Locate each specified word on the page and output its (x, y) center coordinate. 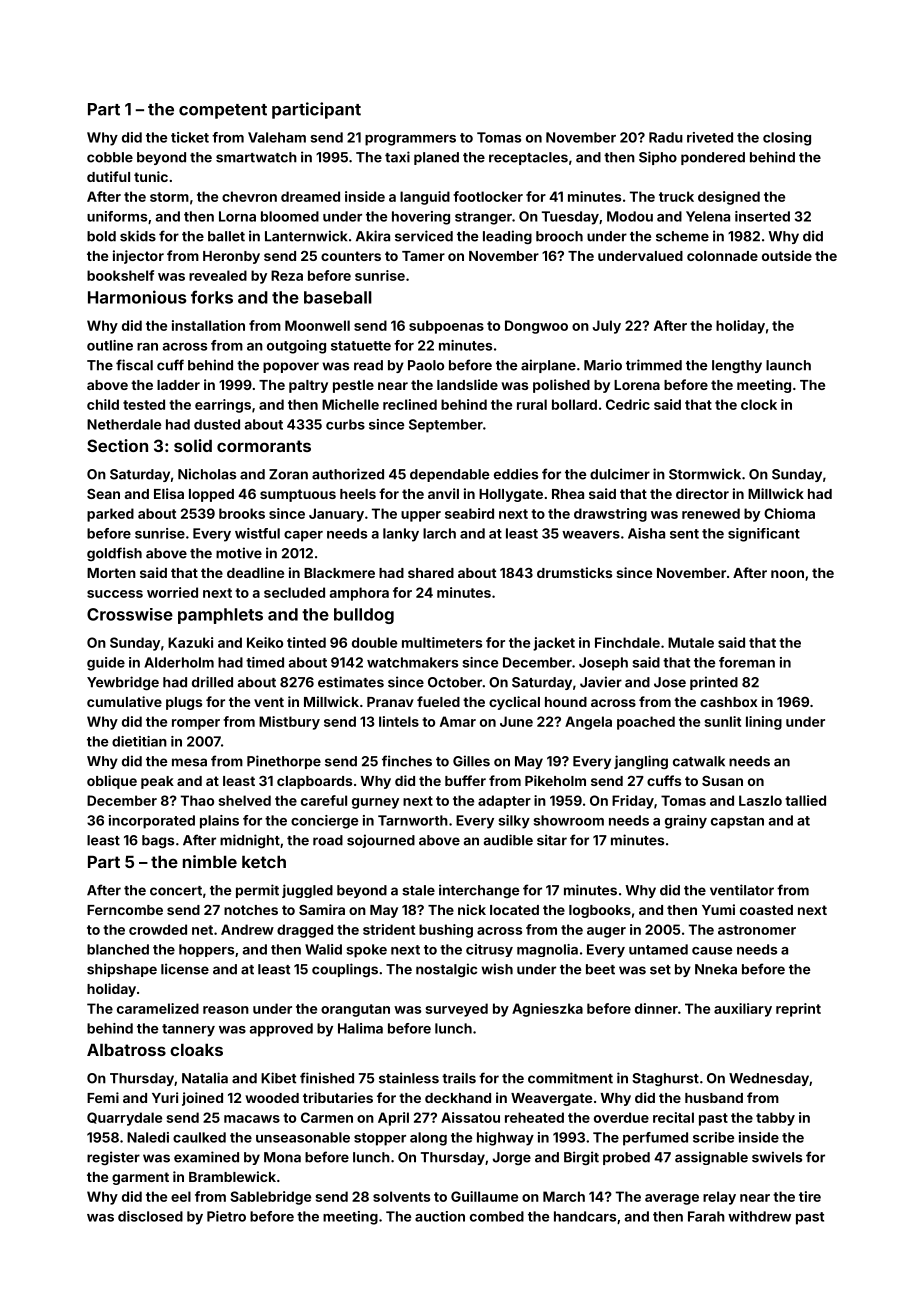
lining (764, 723)
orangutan (355, 1010)
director (702, 493)
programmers (410, 140)
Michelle (350, 404)
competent (223, 111)
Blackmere (339, 573)
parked (110, 515)
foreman (747, 662)
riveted (710, 137)
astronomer (757, 930)
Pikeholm (555, 780)
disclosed (150, 1216)
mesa (189, 762)
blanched (118, 949)
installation (208, 325)
